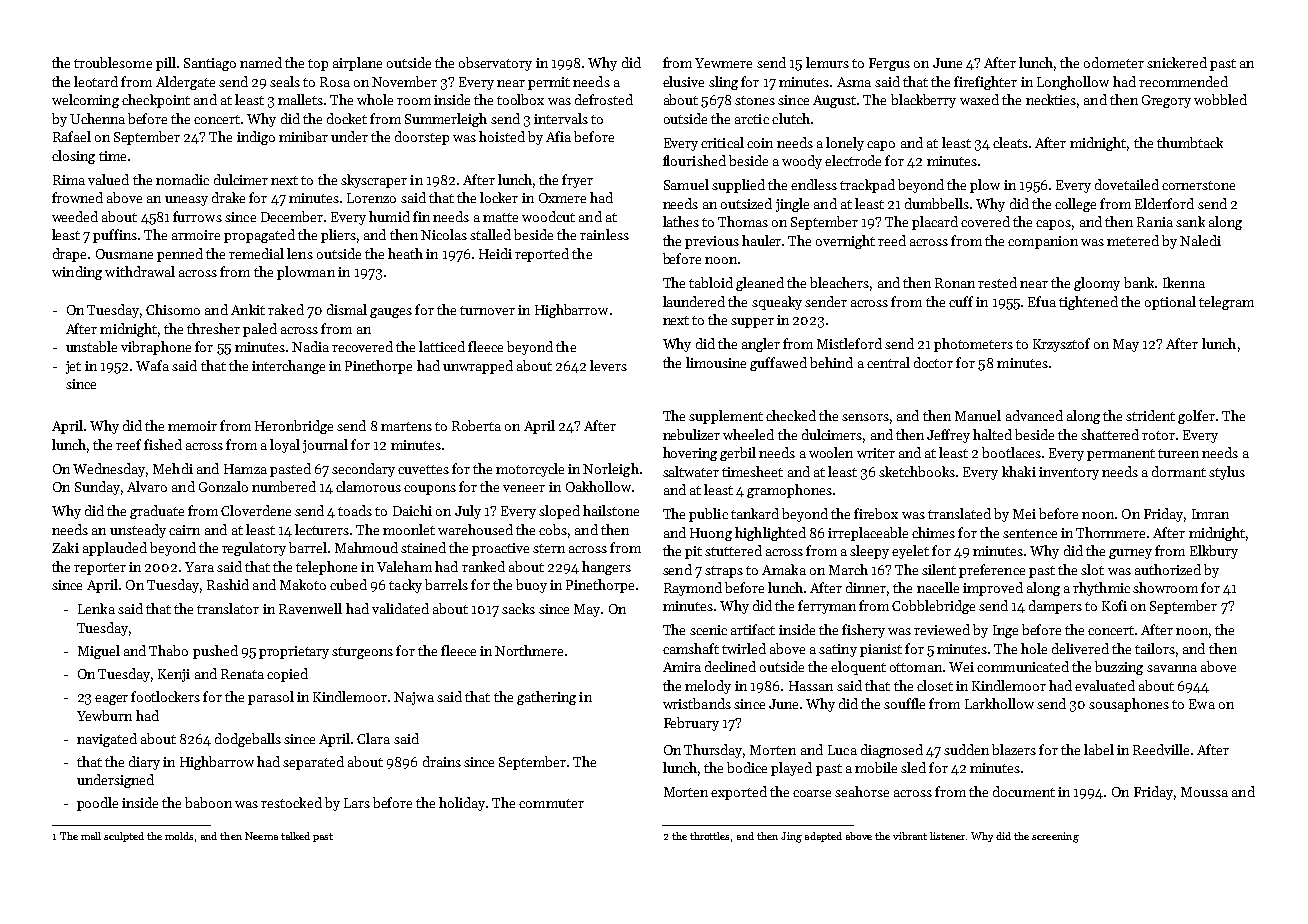 The image size is (1308, 924). Describe the element at coordinates (1075, 205) in the image. I see `college` at that location.
